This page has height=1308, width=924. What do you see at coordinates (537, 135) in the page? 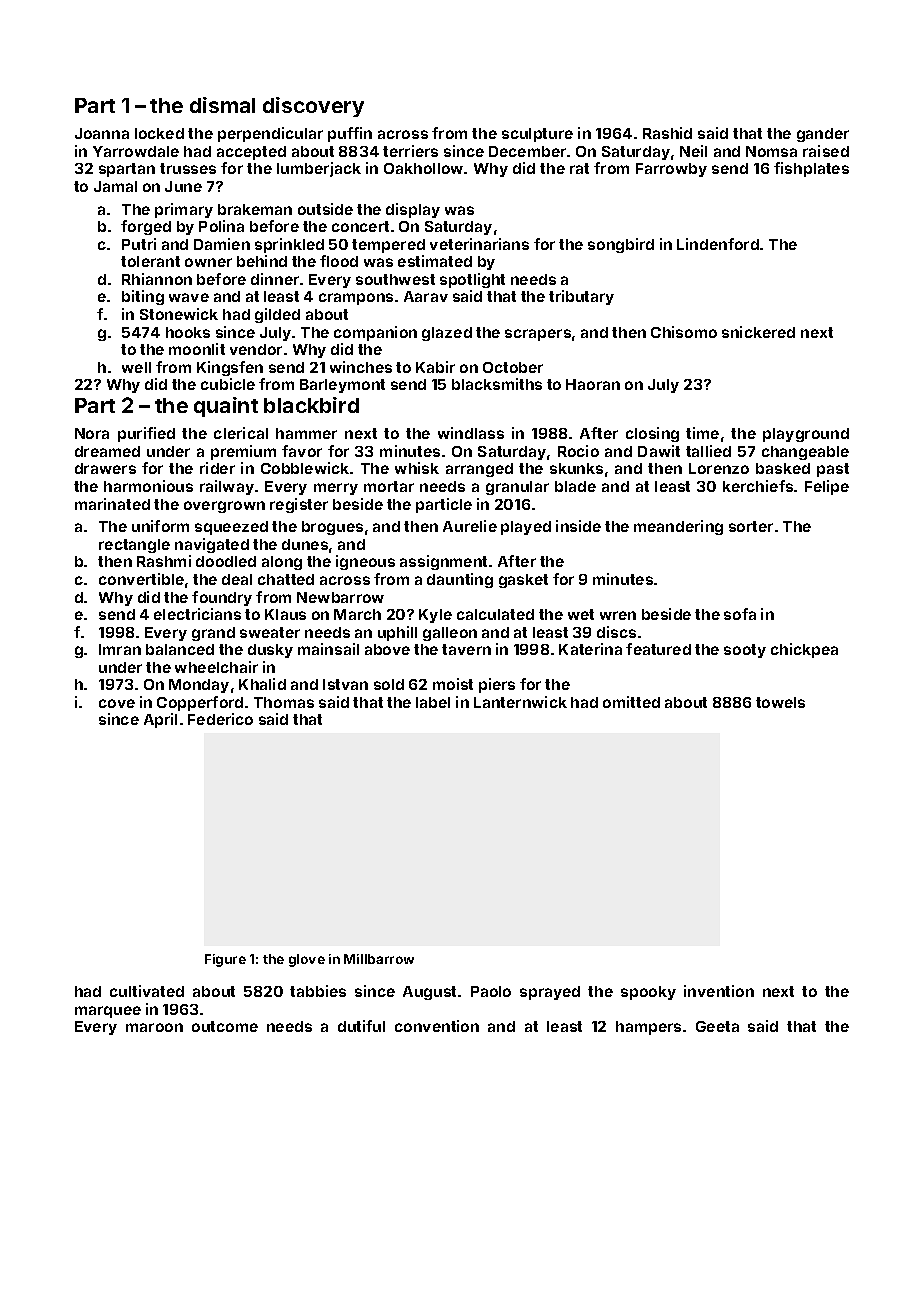
I see `sculpture` at bounding box center [537, 135].
